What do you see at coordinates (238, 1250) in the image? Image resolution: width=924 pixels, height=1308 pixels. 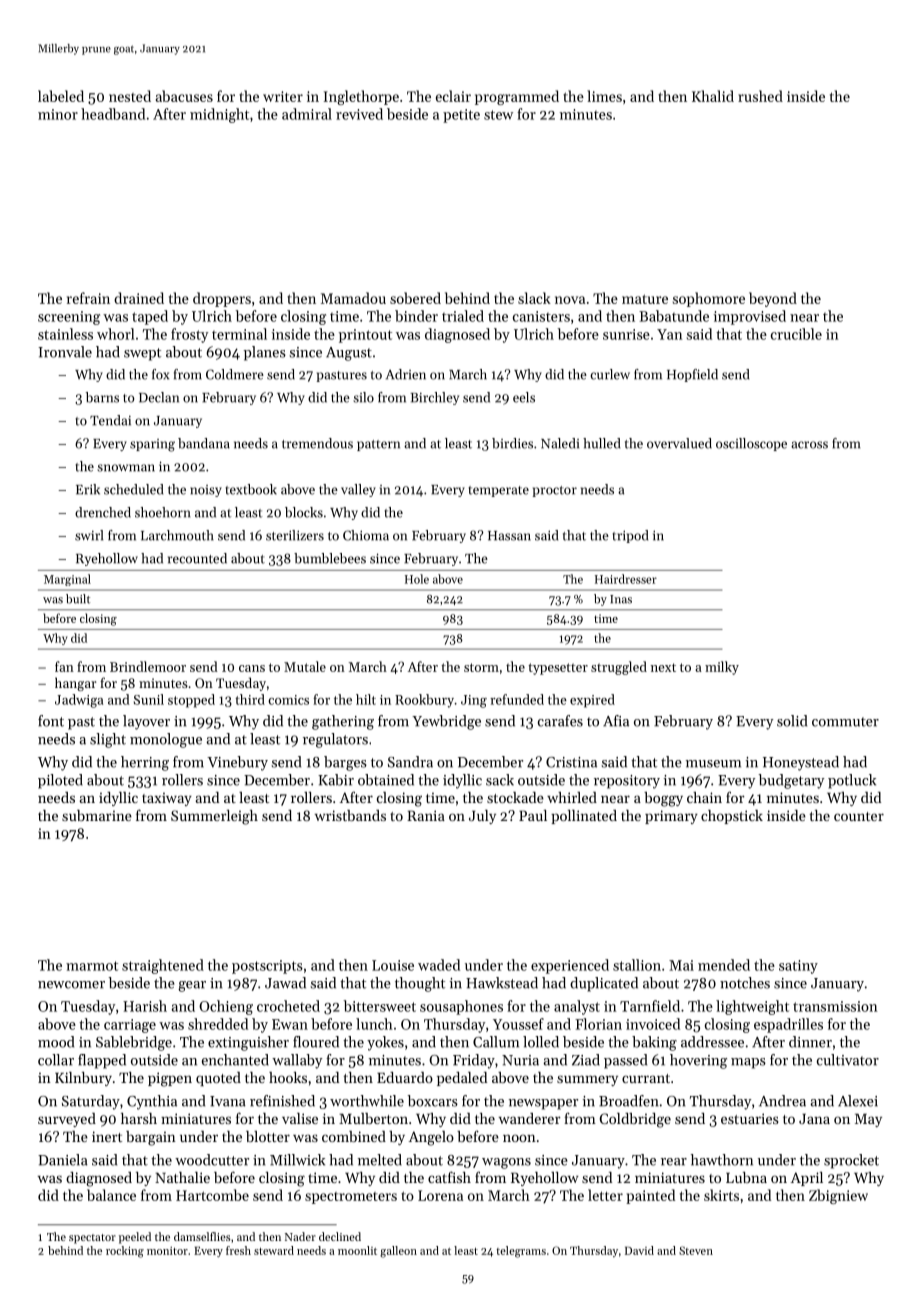 I see `fresh` at bounding box center [238, 1250].
